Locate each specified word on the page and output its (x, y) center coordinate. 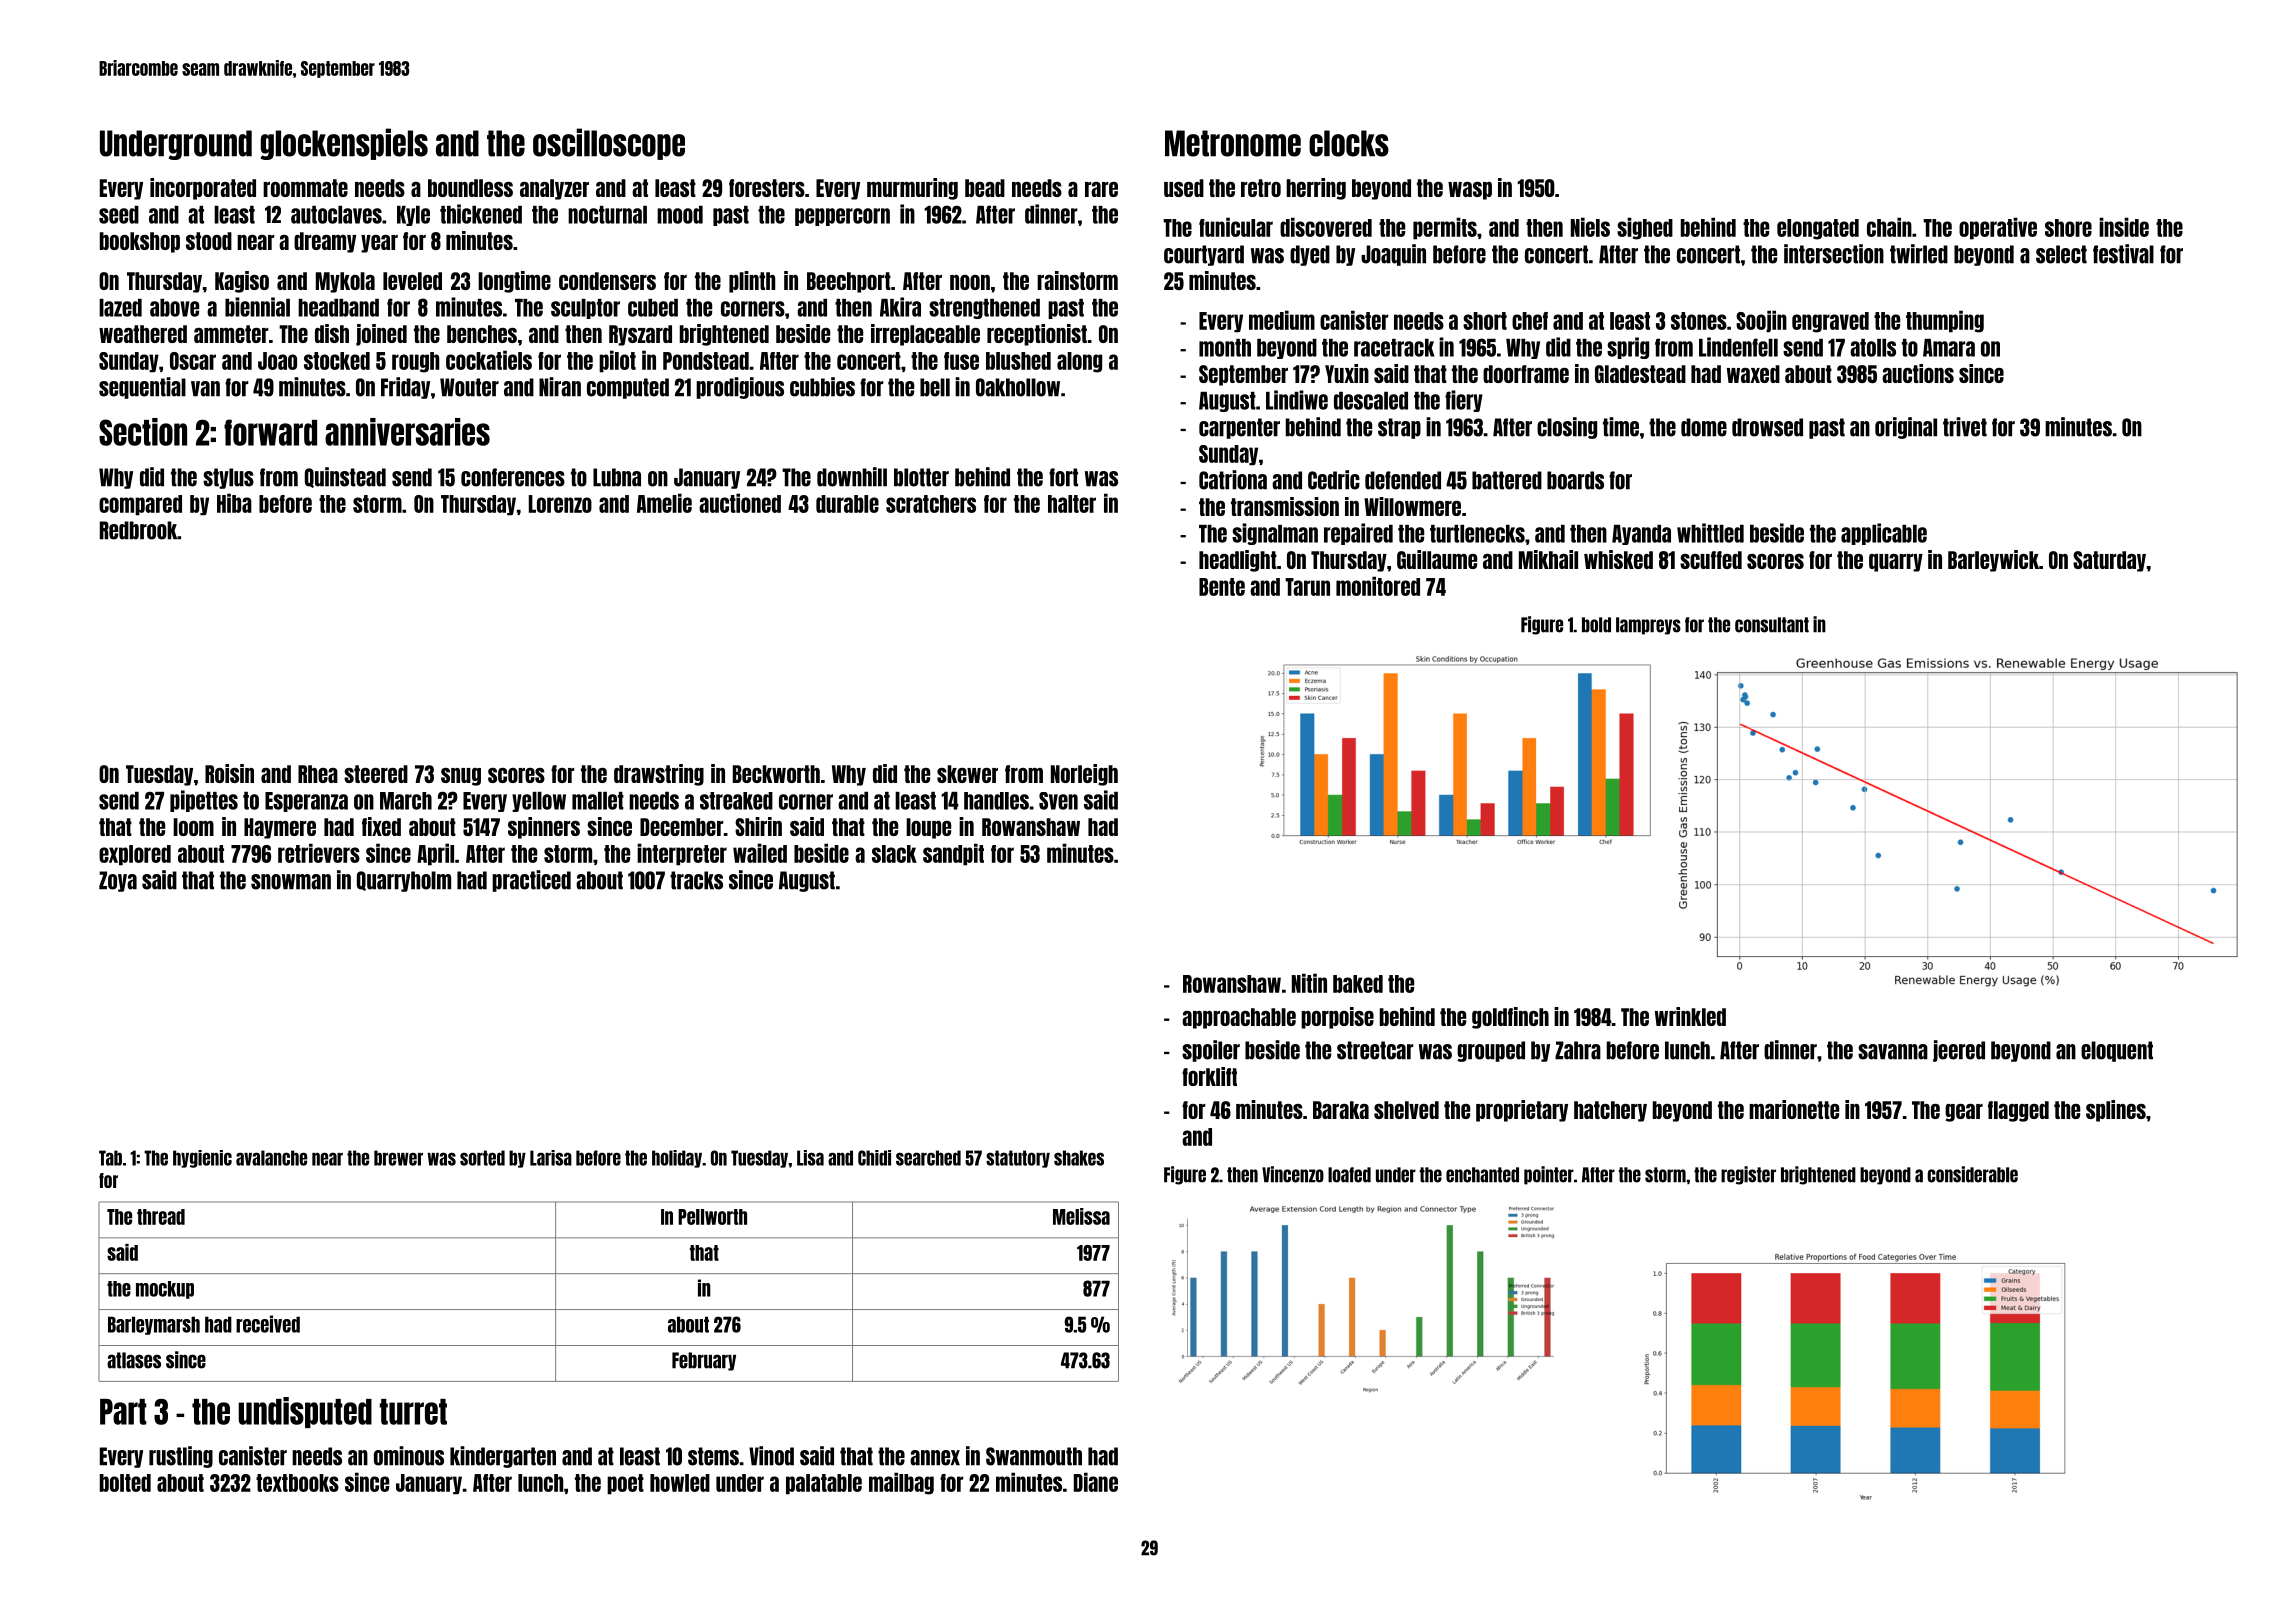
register (1748, 1175)
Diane (1096, 1482)
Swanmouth (1034, 1456)
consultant (1772, 625)
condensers (607, 281)
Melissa (1081, 1216)
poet (625, 1484)
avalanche (271, 1158)
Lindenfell (1738, 347)
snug (461, 777)
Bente (1222, 587)
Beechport (849, 282)
